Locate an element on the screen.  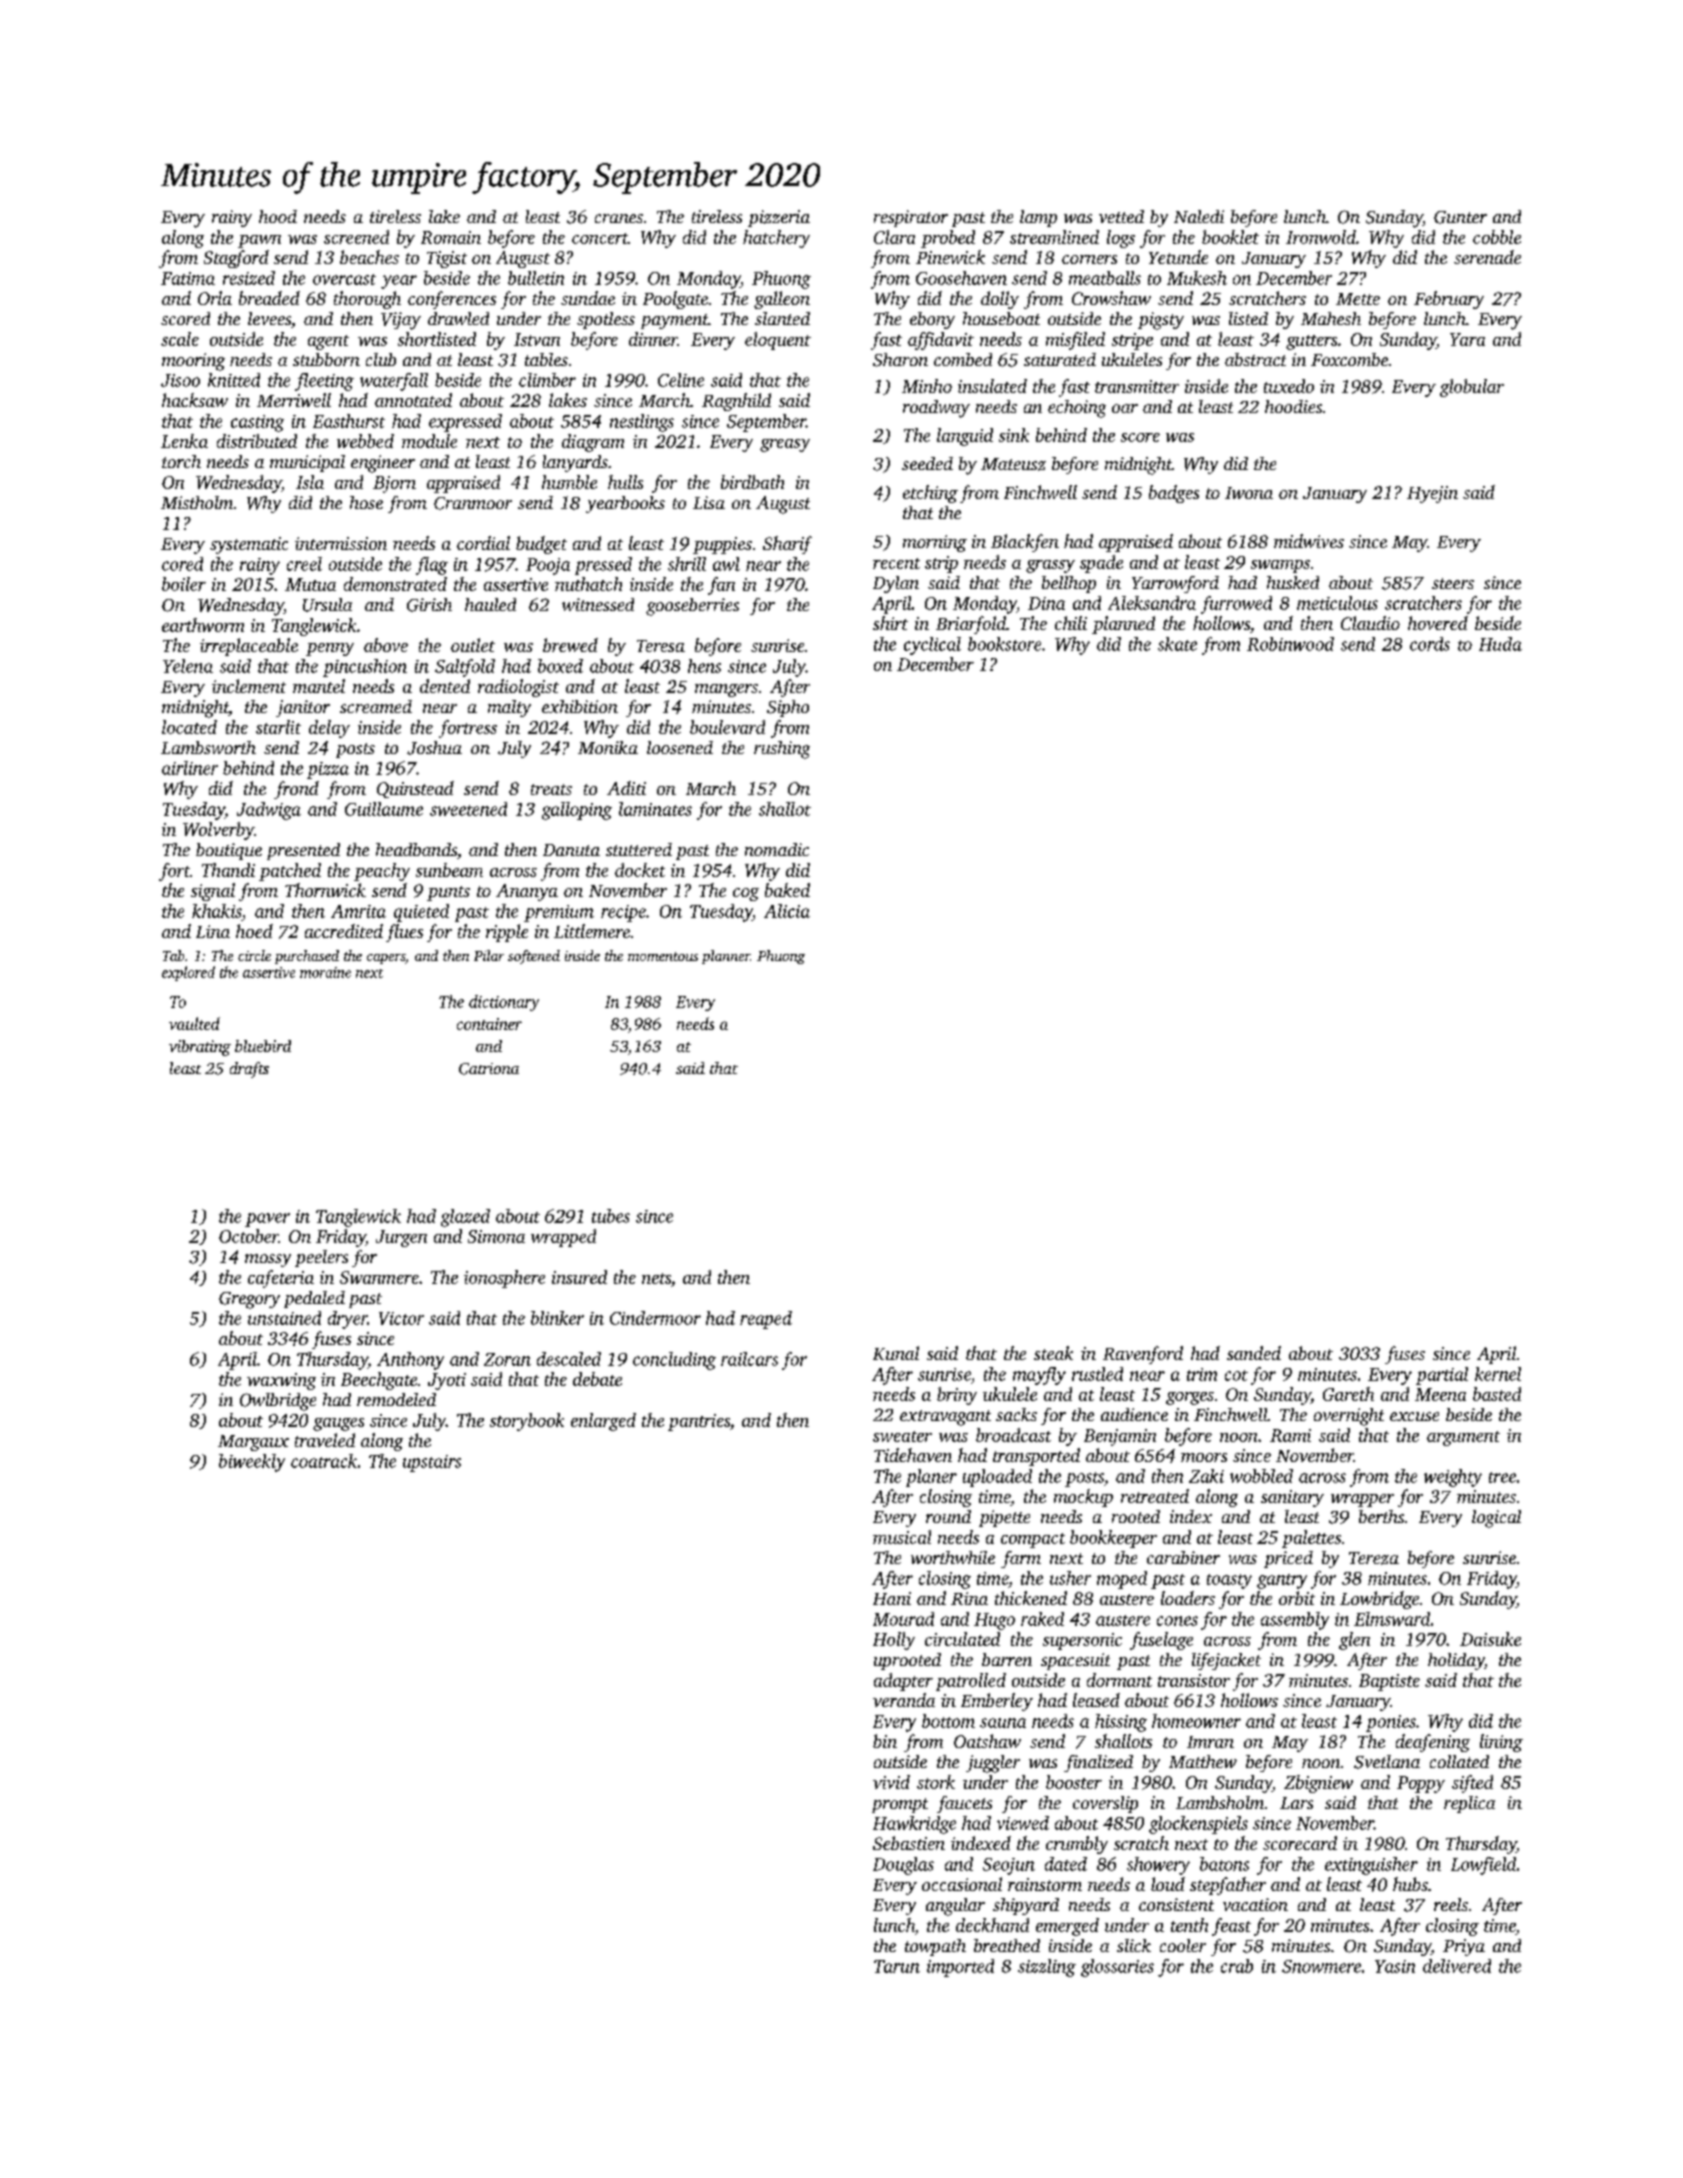
mooring is located at coordinates (193, 362).
